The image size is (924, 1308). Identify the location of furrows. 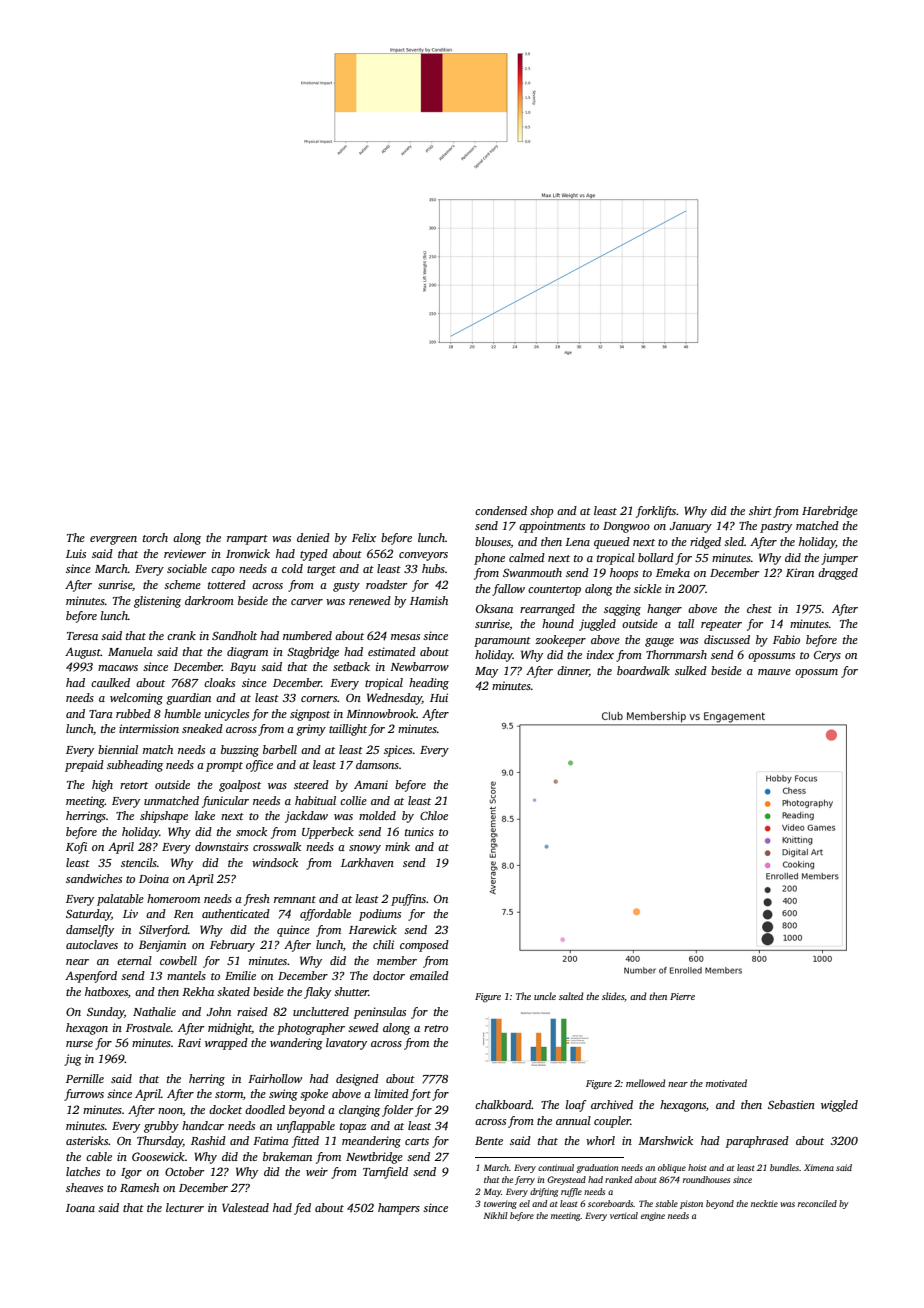
(84, 1095).
